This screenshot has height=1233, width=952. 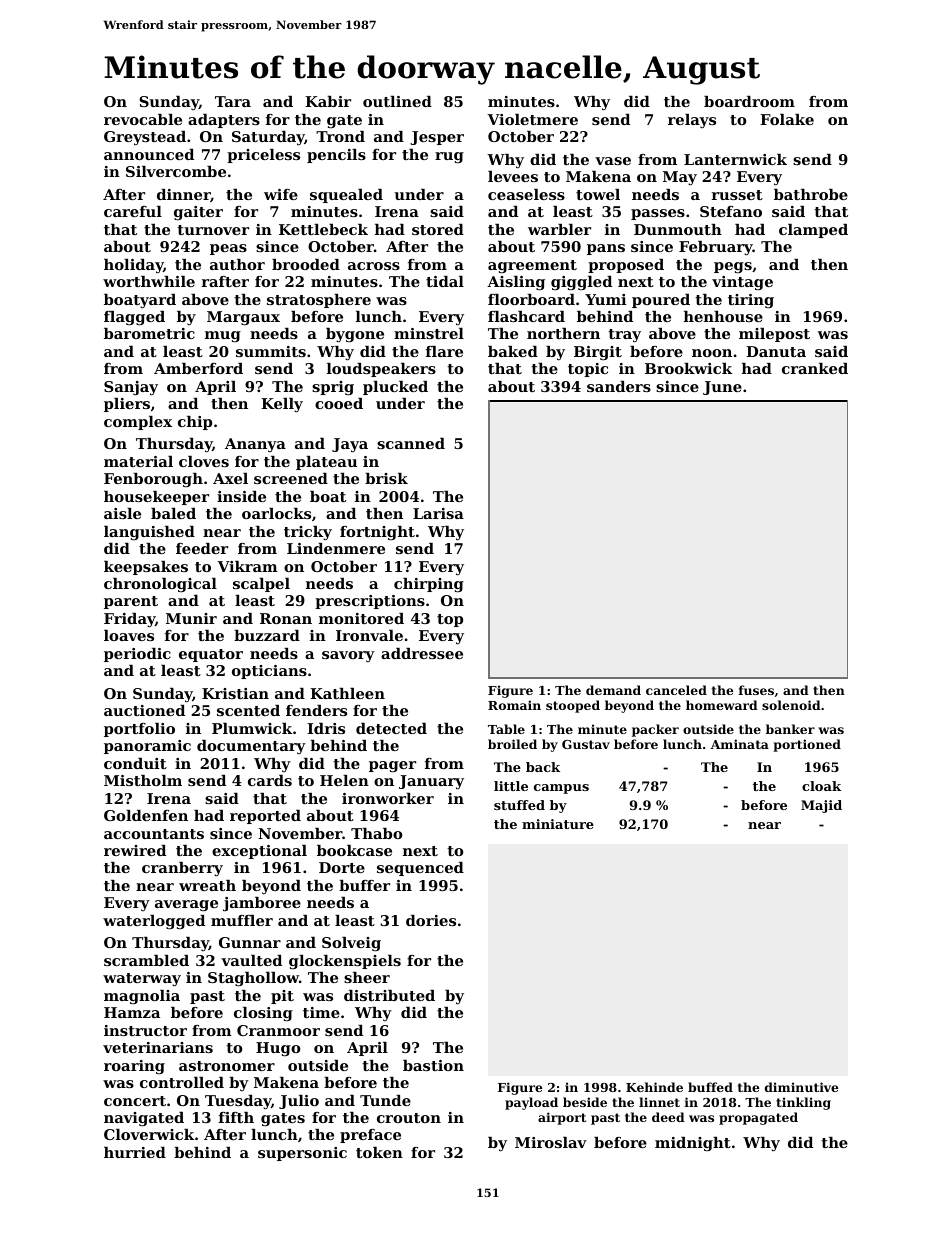 I want to click on Violetmere, so click(x=532, y=119).
